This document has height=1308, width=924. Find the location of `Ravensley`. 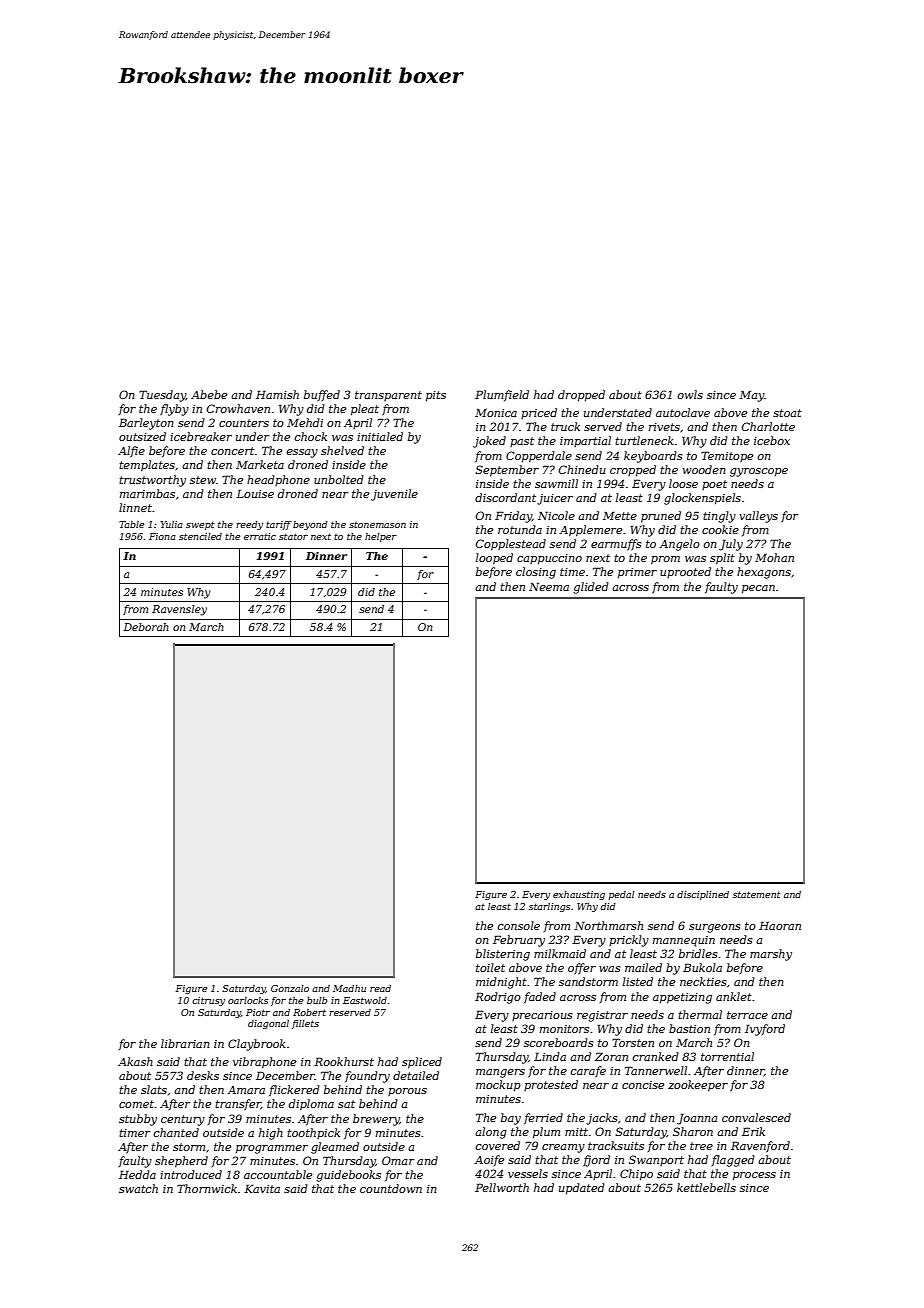

Ravensley is located at coordinates (179, 610).
